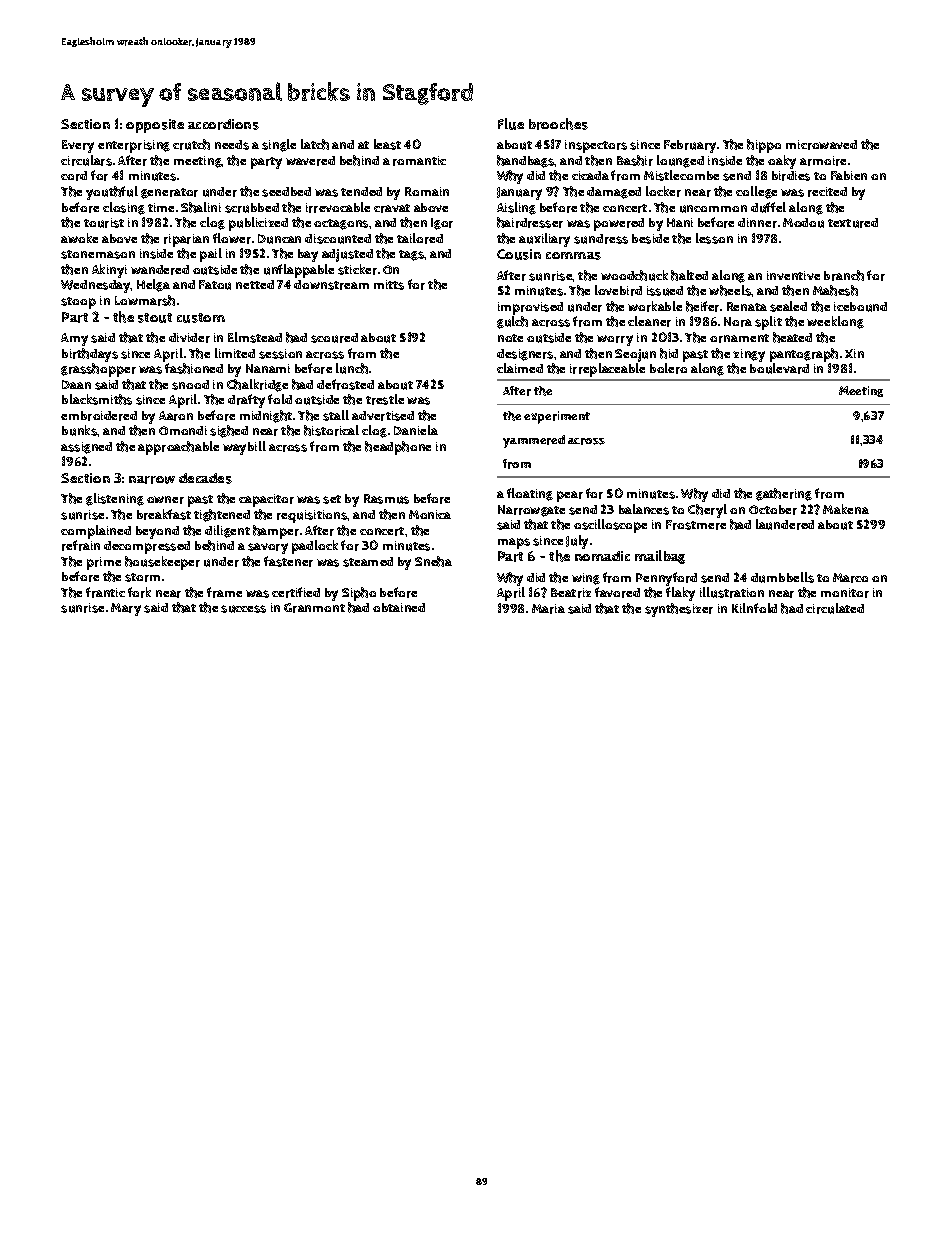 This document has height=1233, width=952. What do you see at coordinates (266, 416) in the document?
I see `midnight` at bounding box center [266, 416].
